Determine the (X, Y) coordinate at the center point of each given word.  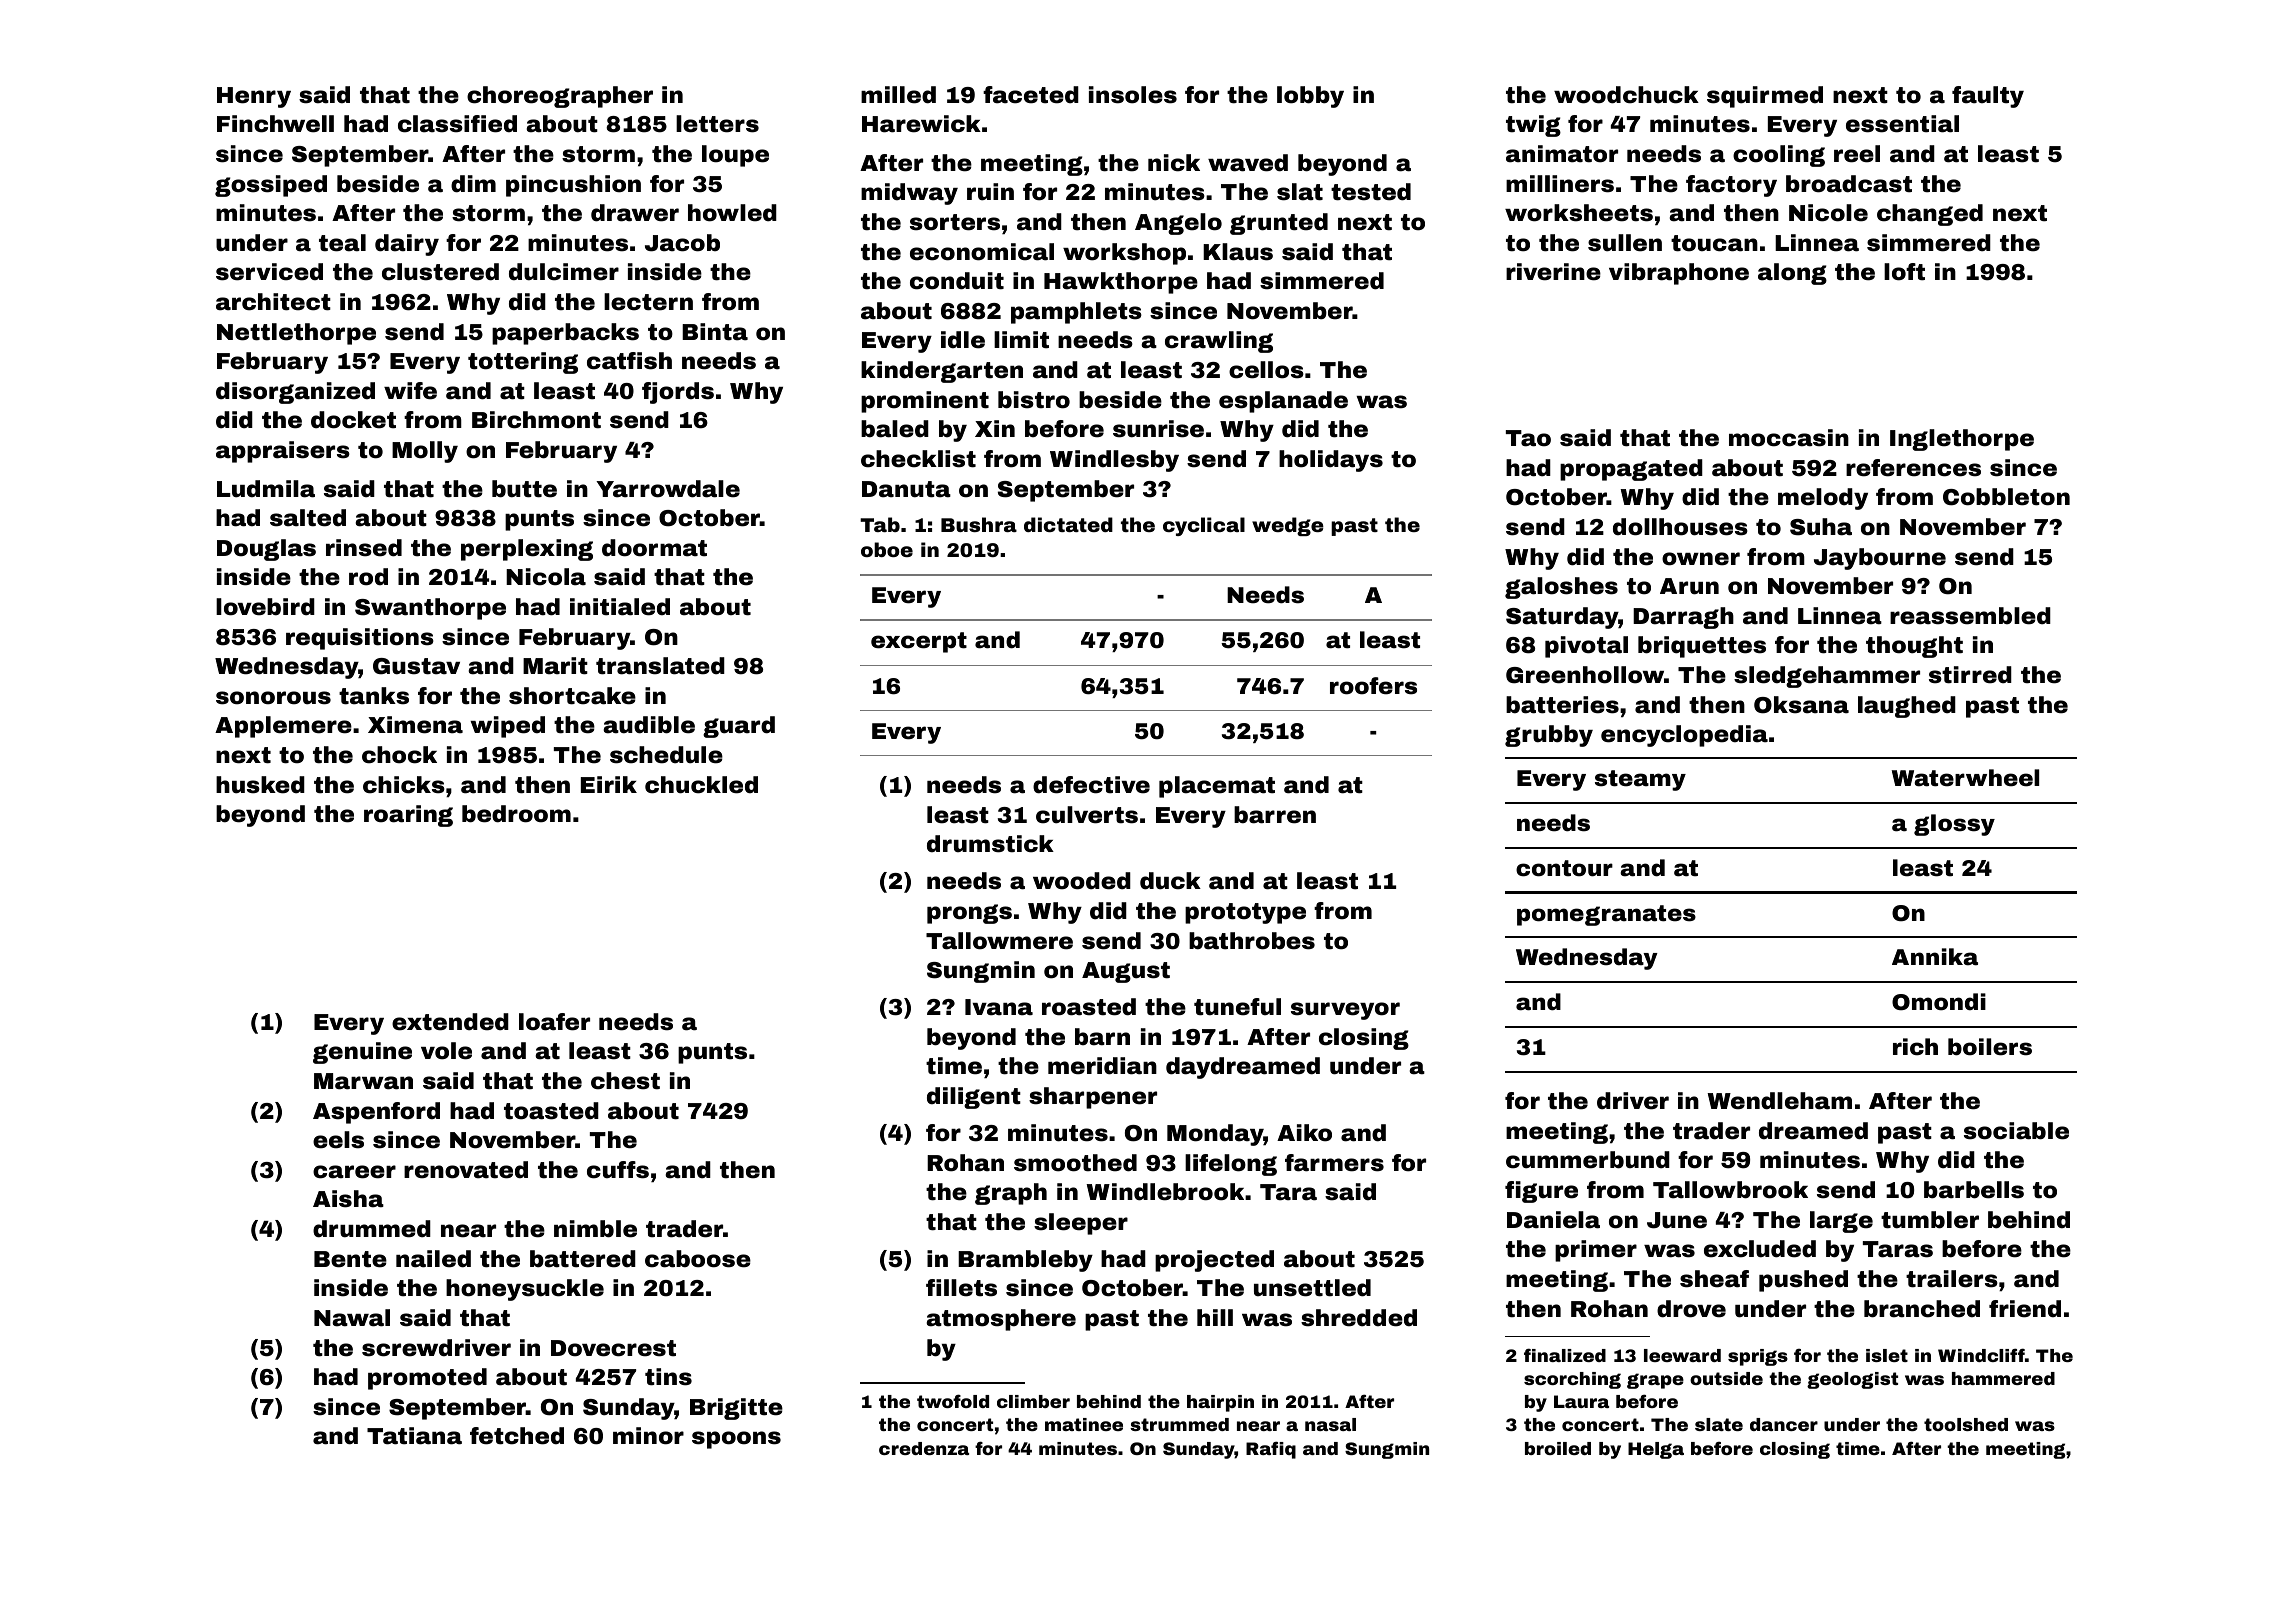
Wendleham (1779, 1101)
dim (473, 184)
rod (368, 577)
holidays (1331, 461)
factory (1731, 186)
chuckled (701, 785)
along (1792, 274)
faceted (1031, 95)
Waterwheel (1965, 778)
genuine (362, 1053)
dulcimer (564, 272)
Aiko (1304, 1133)
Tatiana (414, 1436)
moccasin (1789, 438)
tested (1371, 192)
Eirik (609, 784)
